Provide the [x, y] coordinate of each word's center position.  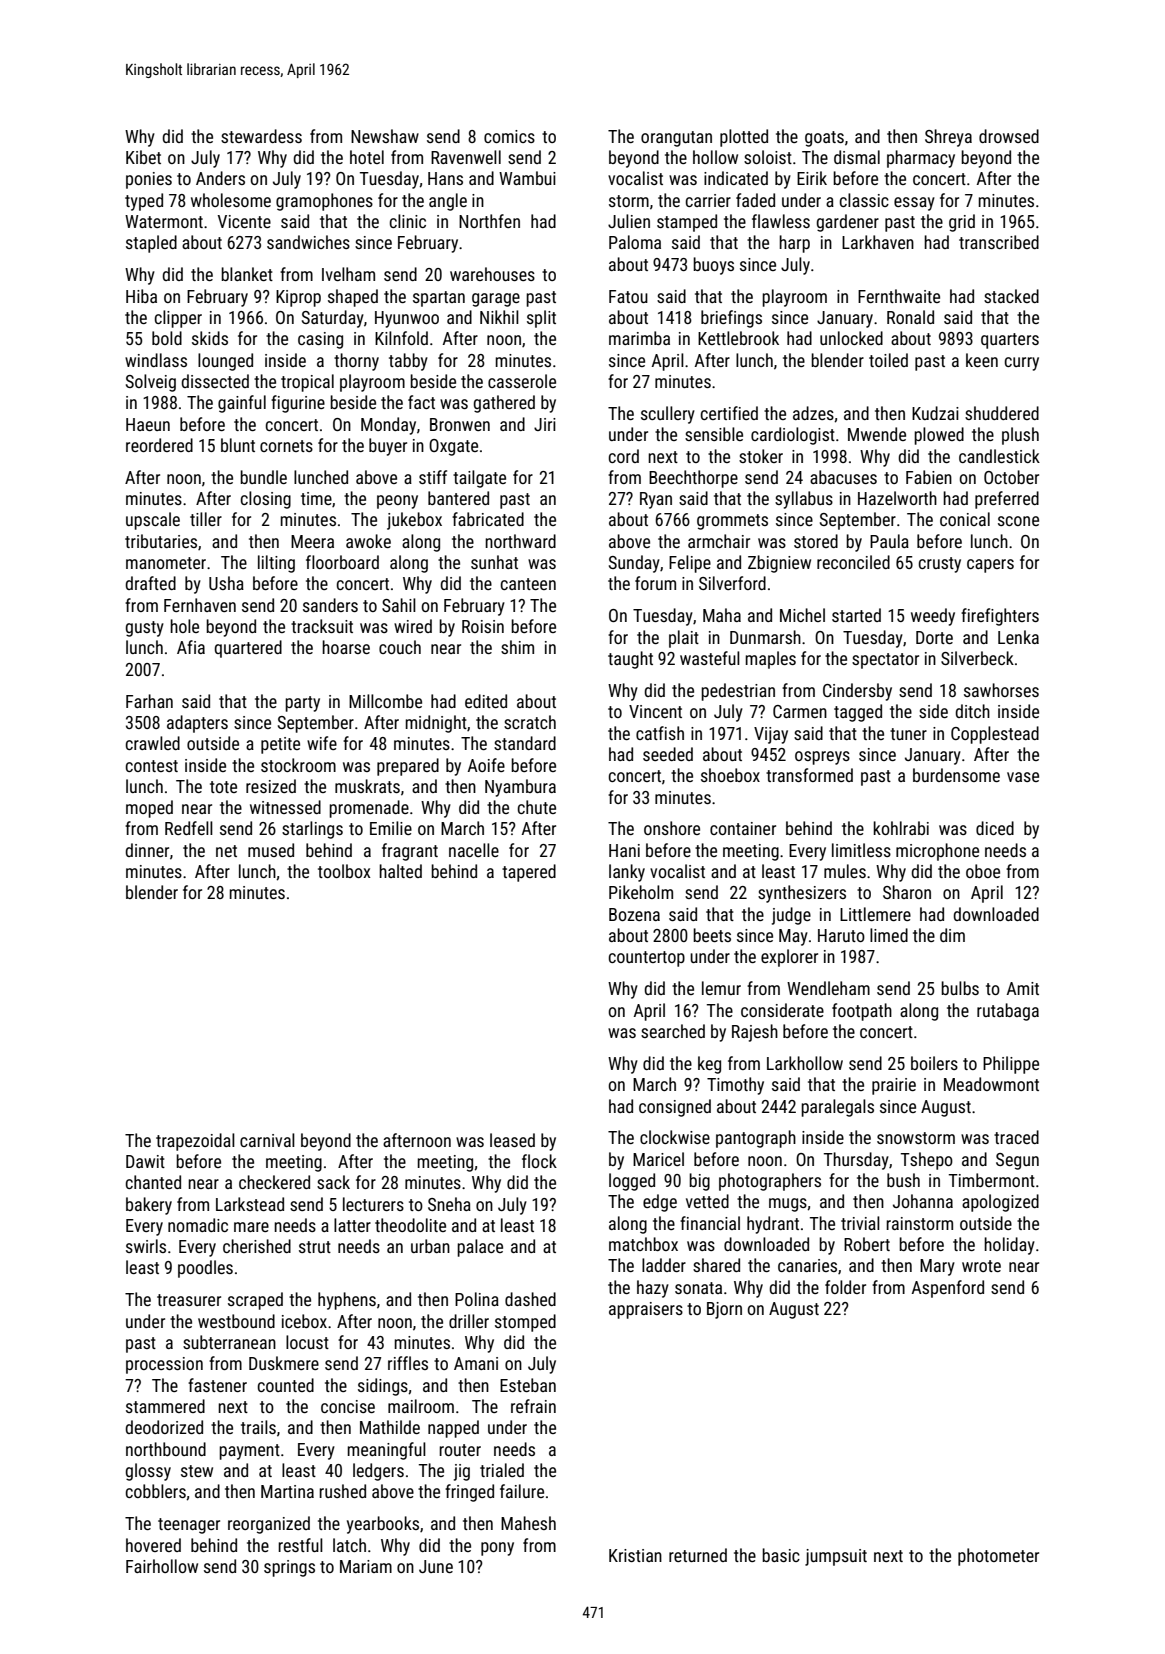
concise [348, 1406]
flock [539, 1161]
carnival [267, 1140]
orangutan [676, 139]
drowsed [1009, 136]
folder [845, 1287]
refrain [533, 1406]
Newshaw [385, 136]
